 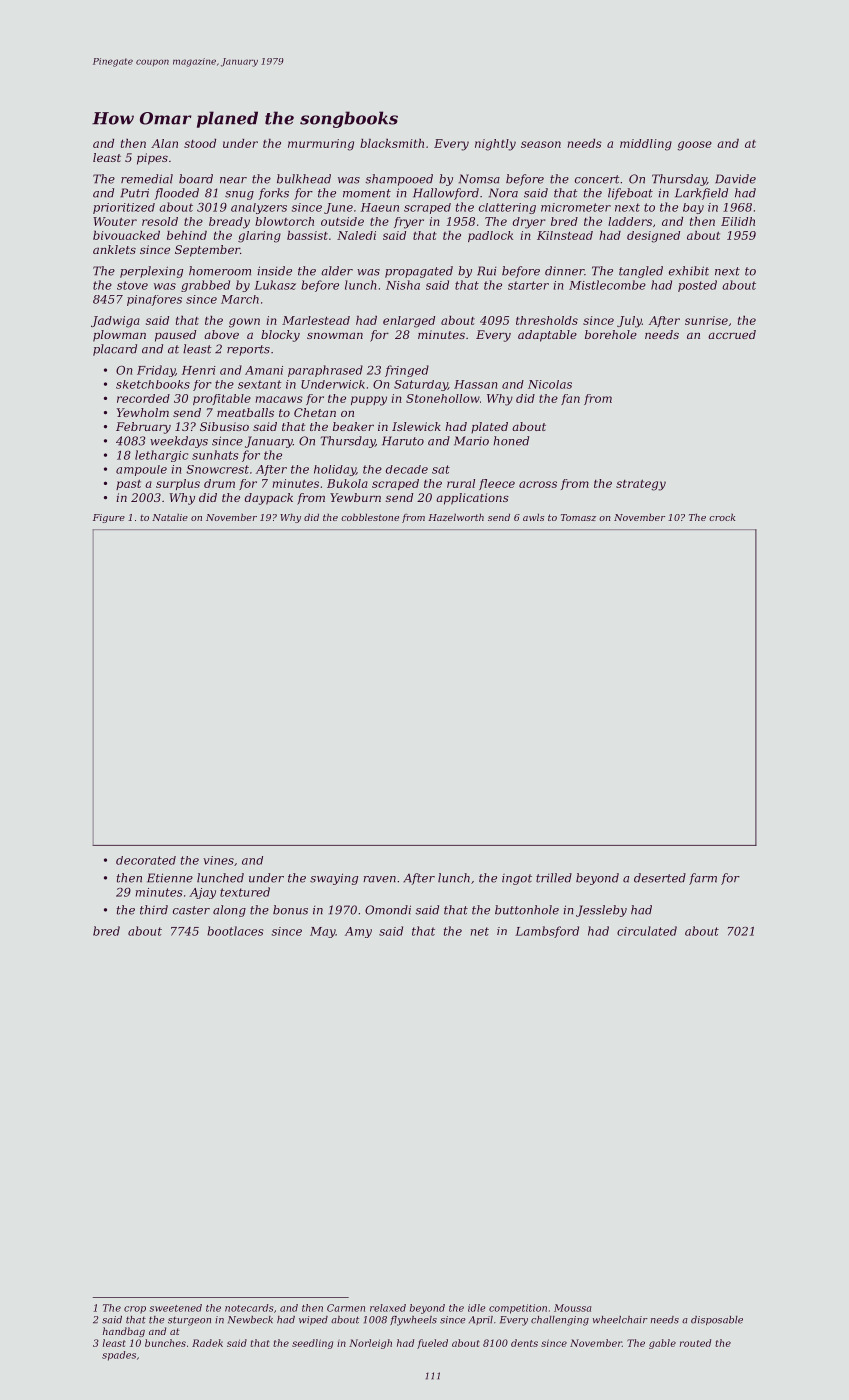 I want to click on decorated, so click(x=146, y=860).
